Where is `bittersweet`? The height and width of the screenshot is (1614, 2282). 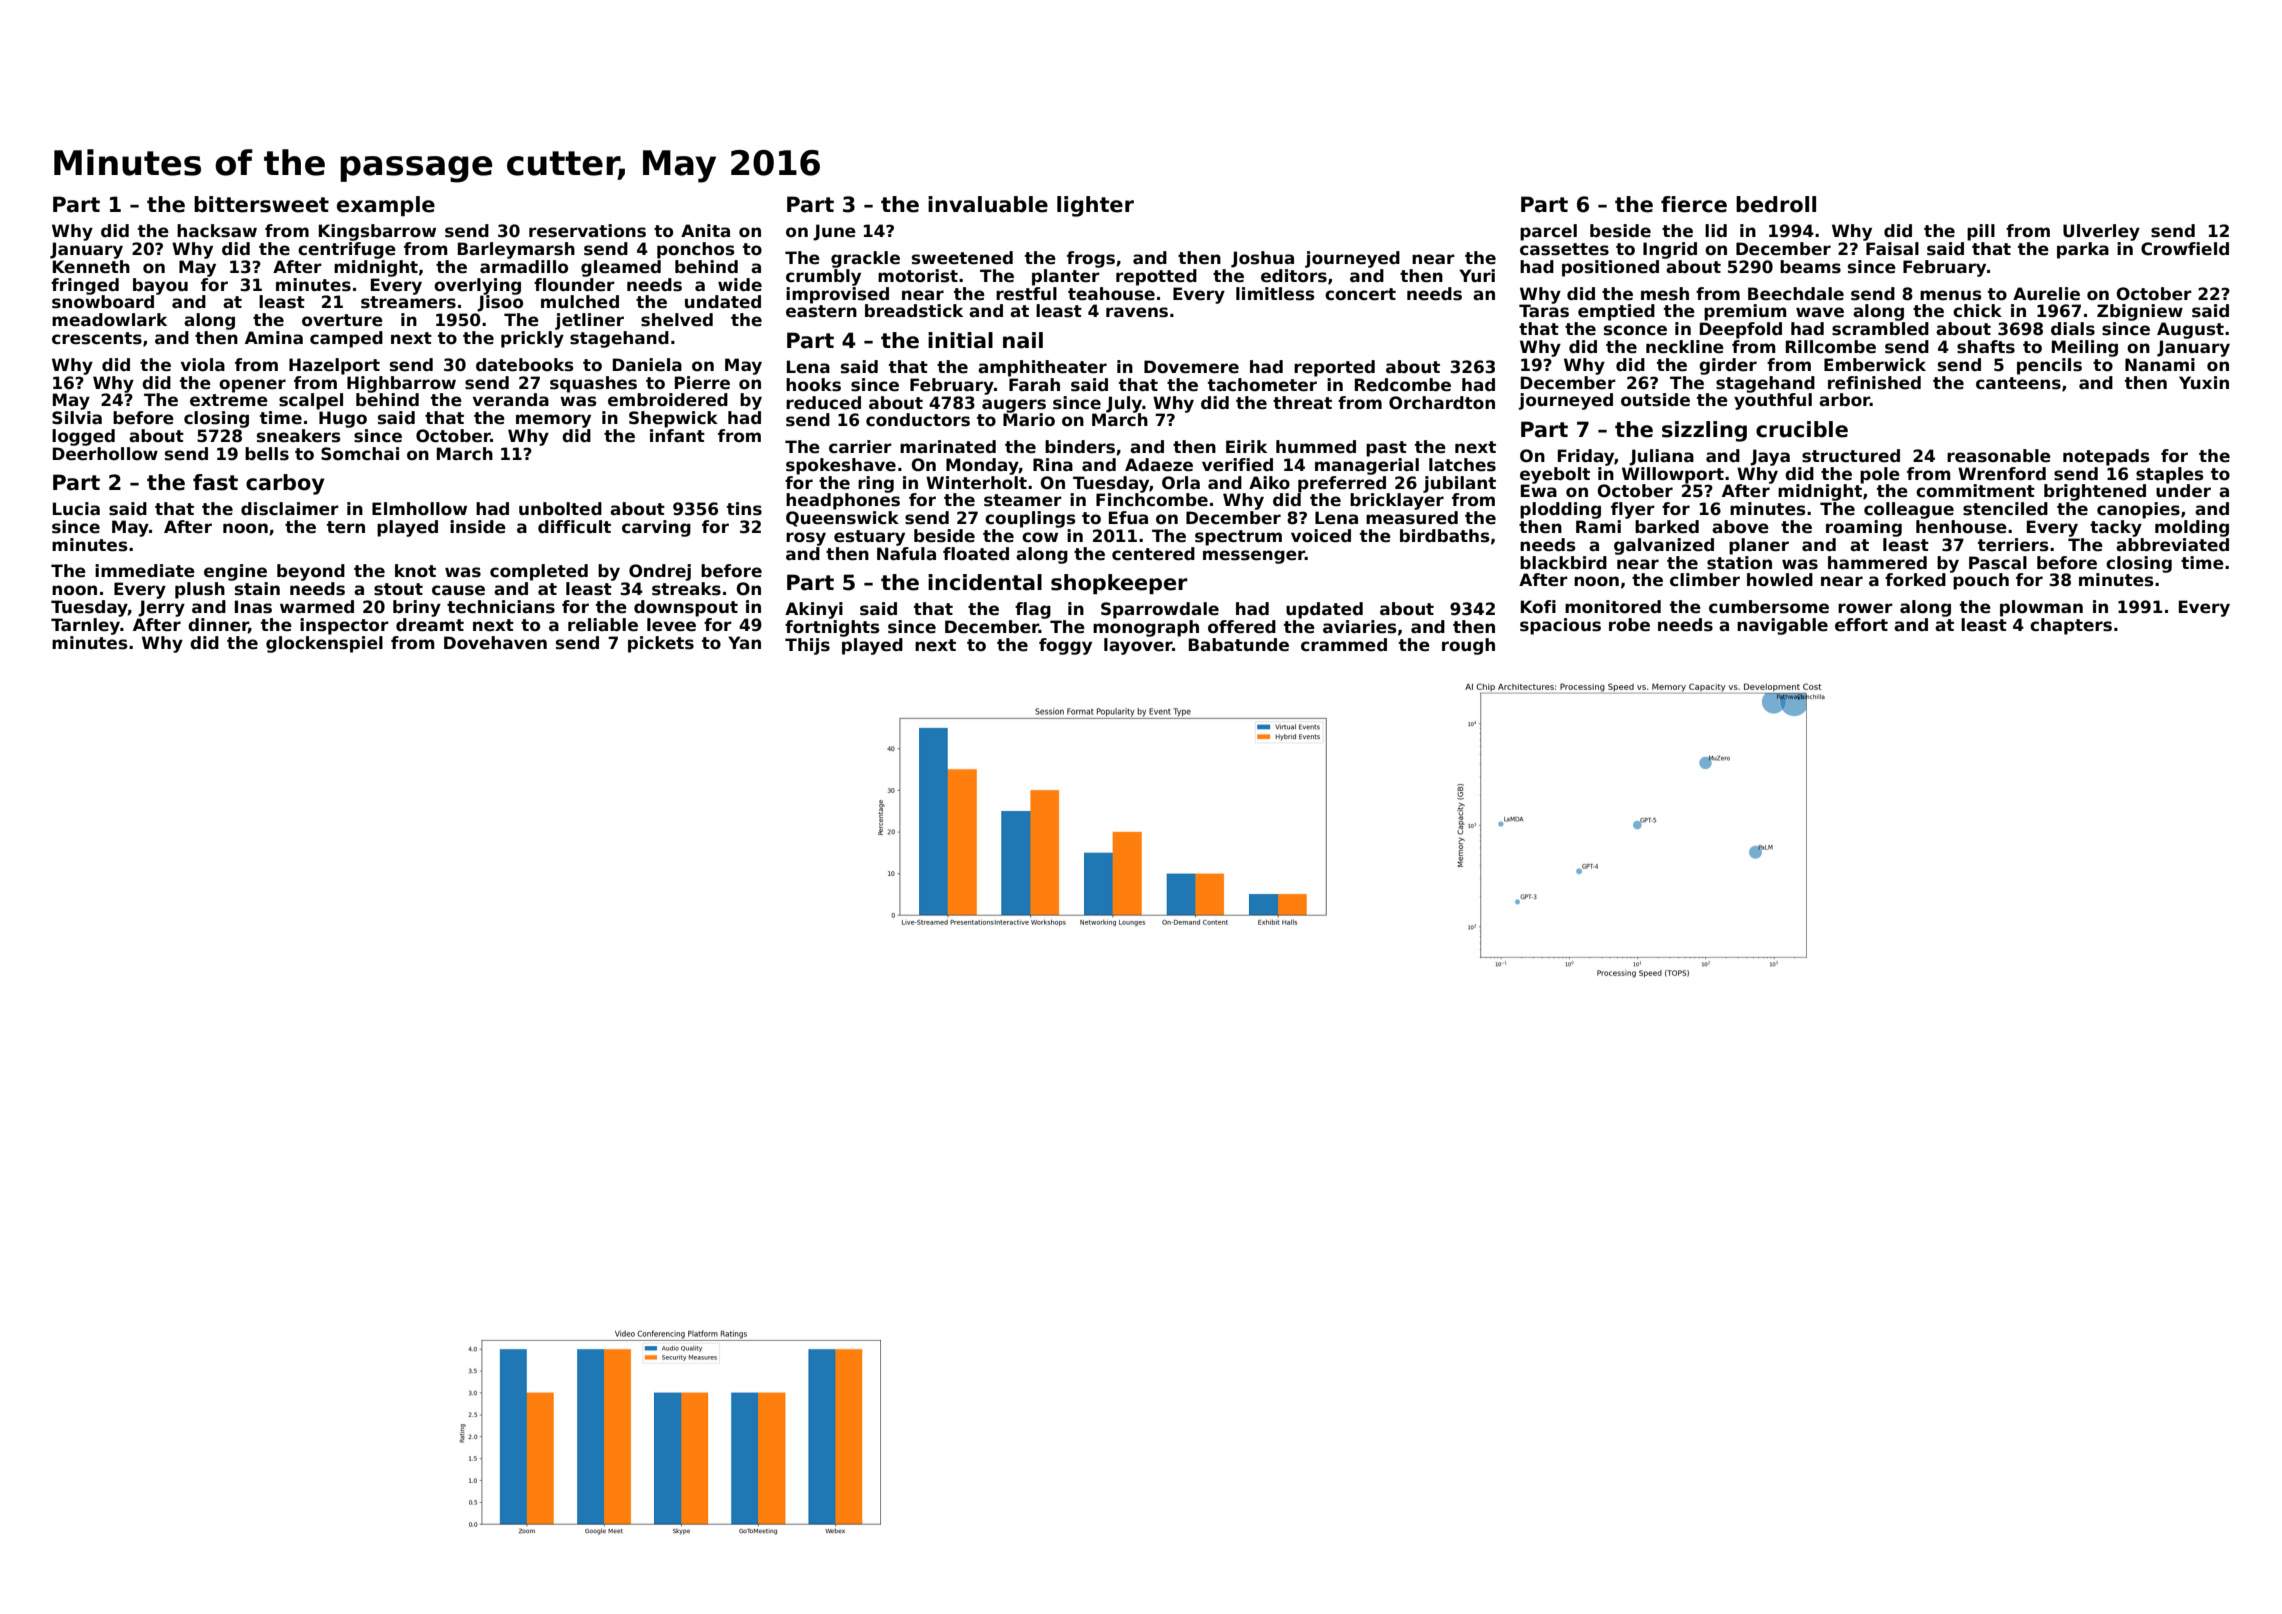 bittersweet is located at coordinates (261, 204).
